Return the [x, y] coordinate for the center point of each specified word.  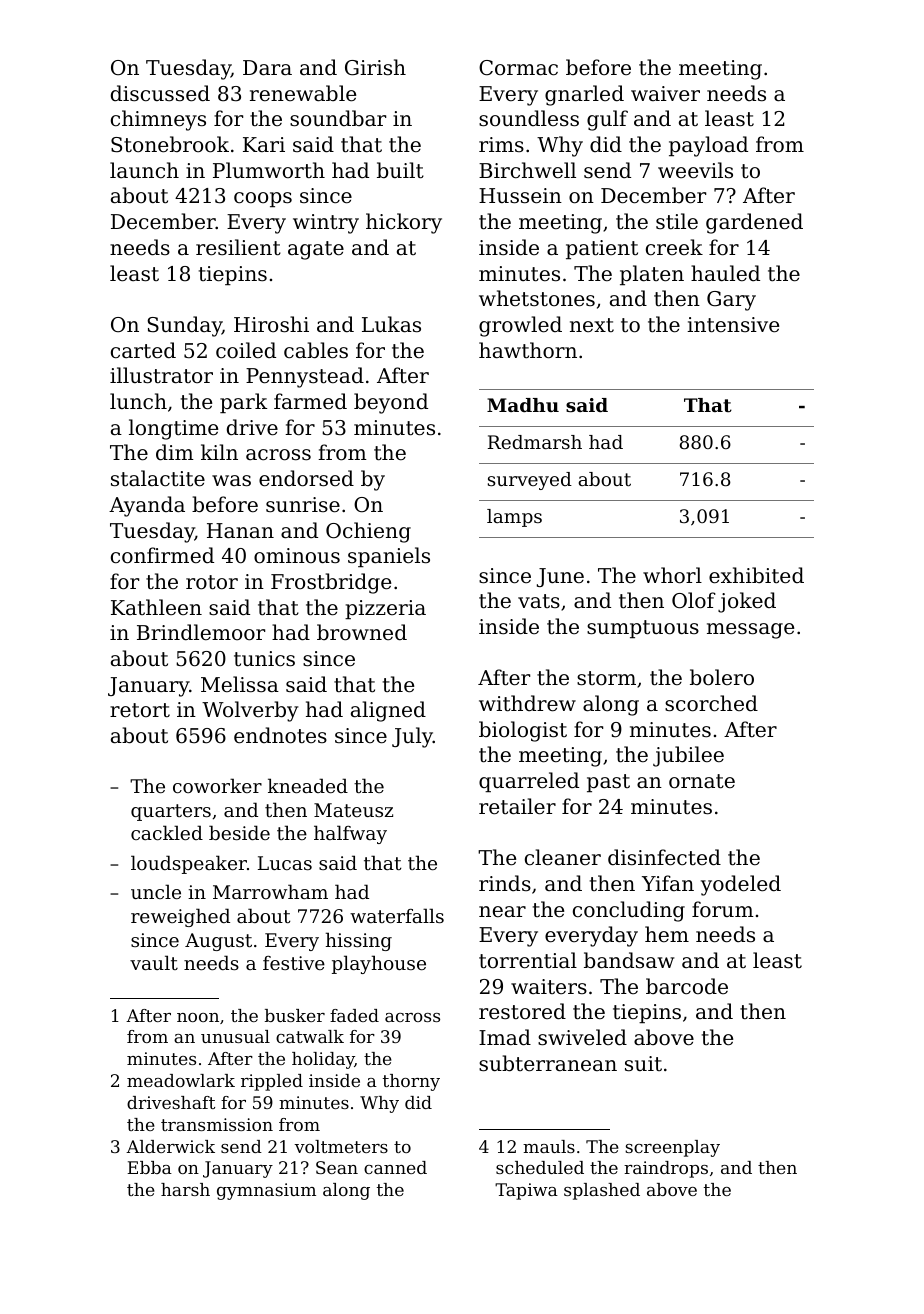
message [750, 631]
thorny [411, 1082]
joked [747, 602]
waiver [665, 94]
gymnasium [266, 1191]
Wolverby [250, 711]
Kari [264, 144]
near [502, 911]
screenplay [672, 1148]
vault [154, 962]
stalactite [158, 478]
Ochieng [368, 532]
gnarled [584, 95]
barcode [687, 986]
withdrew [527, 703]
